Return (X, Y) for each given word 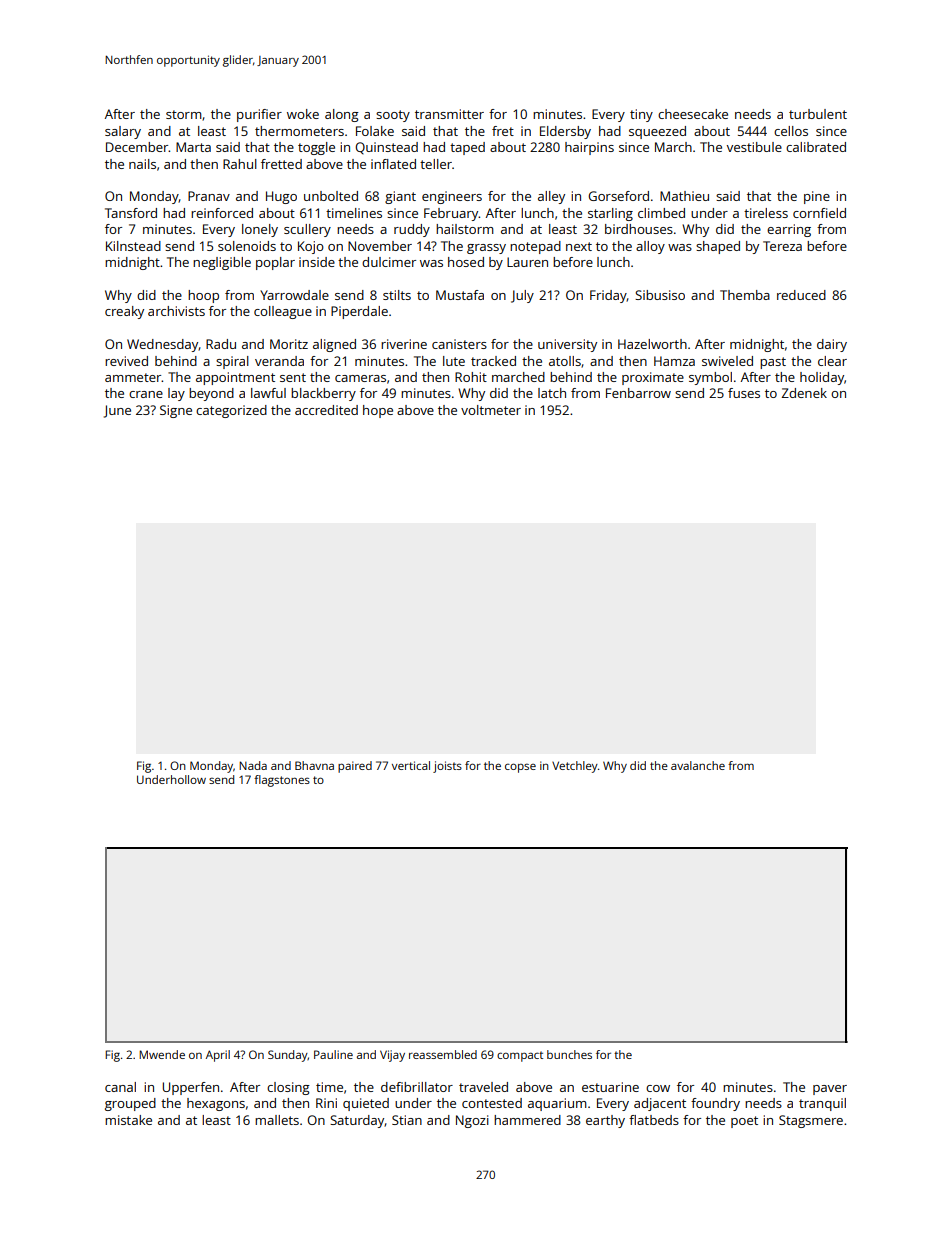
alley (551, 197)
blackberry (323, 394)
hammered (527, 1120)
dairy (832, 345)
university (567, 345)
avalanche (698, 765)
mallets (277, 1120)
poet (744, 1122)
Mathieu (684, 196)
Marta (193, 147)
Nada (253, 765)
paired (355, 767)
